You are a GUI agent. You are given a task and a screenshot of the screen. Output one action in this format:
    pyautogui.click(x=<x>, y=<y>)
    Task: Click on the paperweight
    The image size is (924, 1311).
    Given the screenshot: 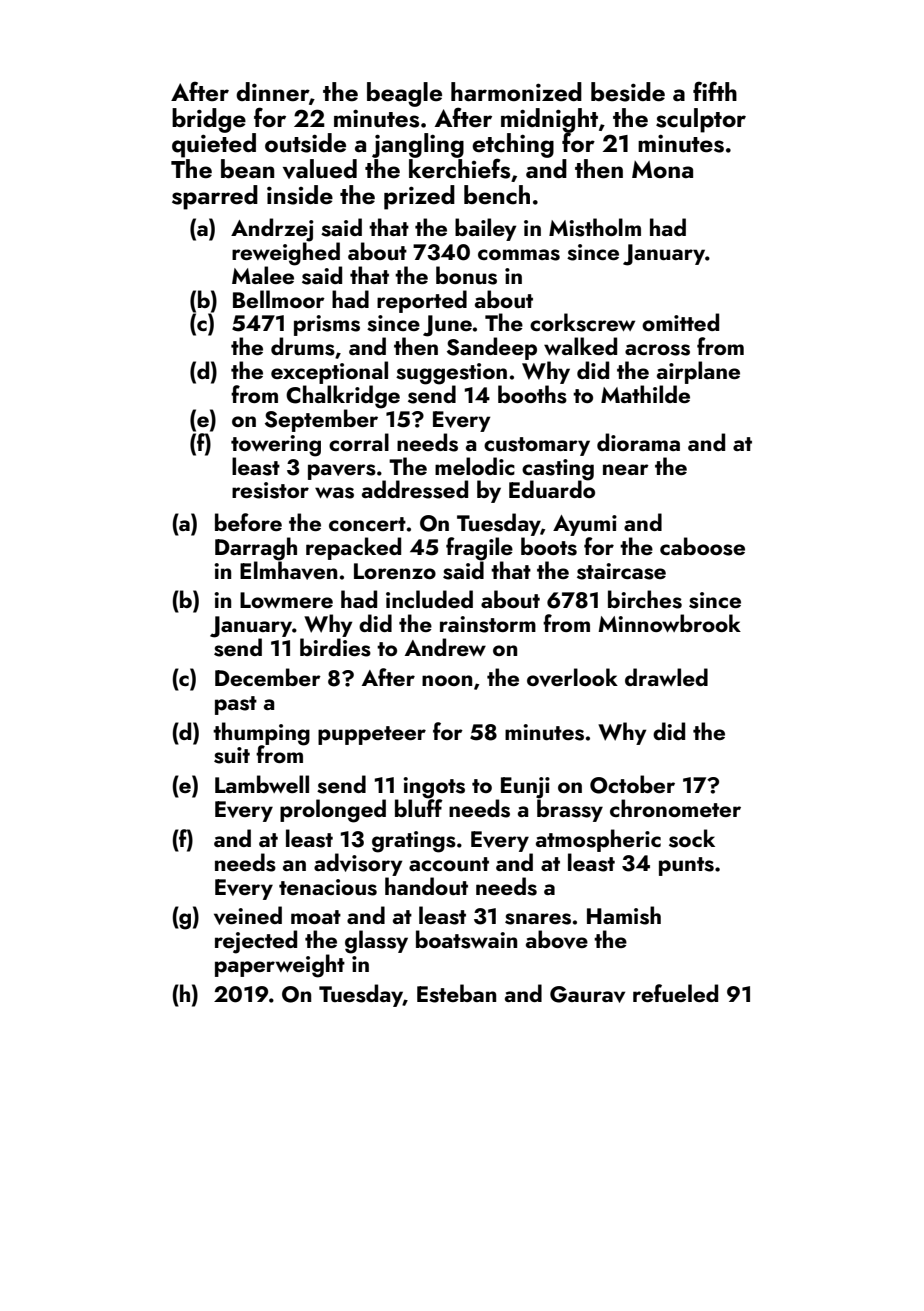 What is the action you would take?
    pyautogui.click(x=280, y=966)
